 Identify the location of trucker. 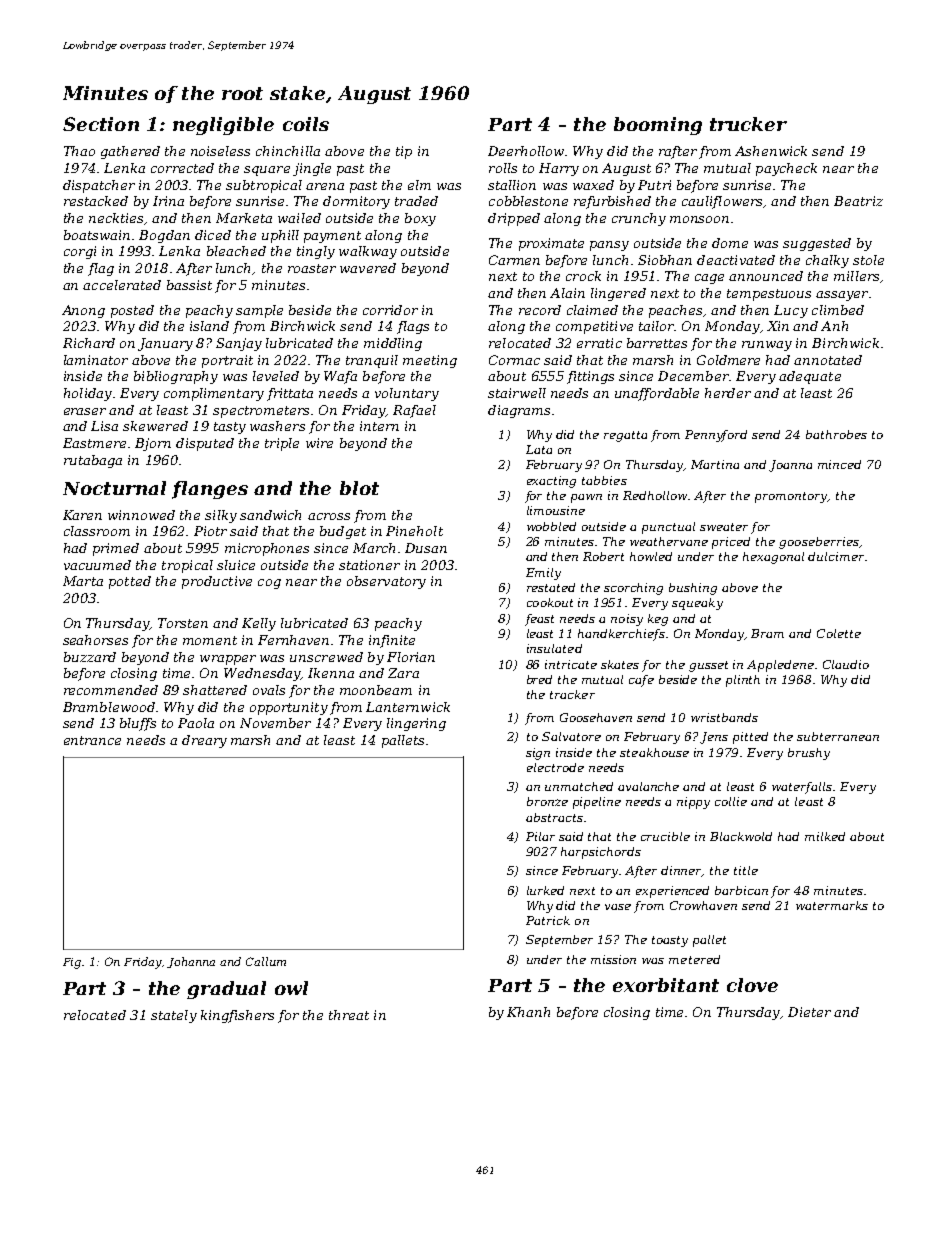
(748, 124).
